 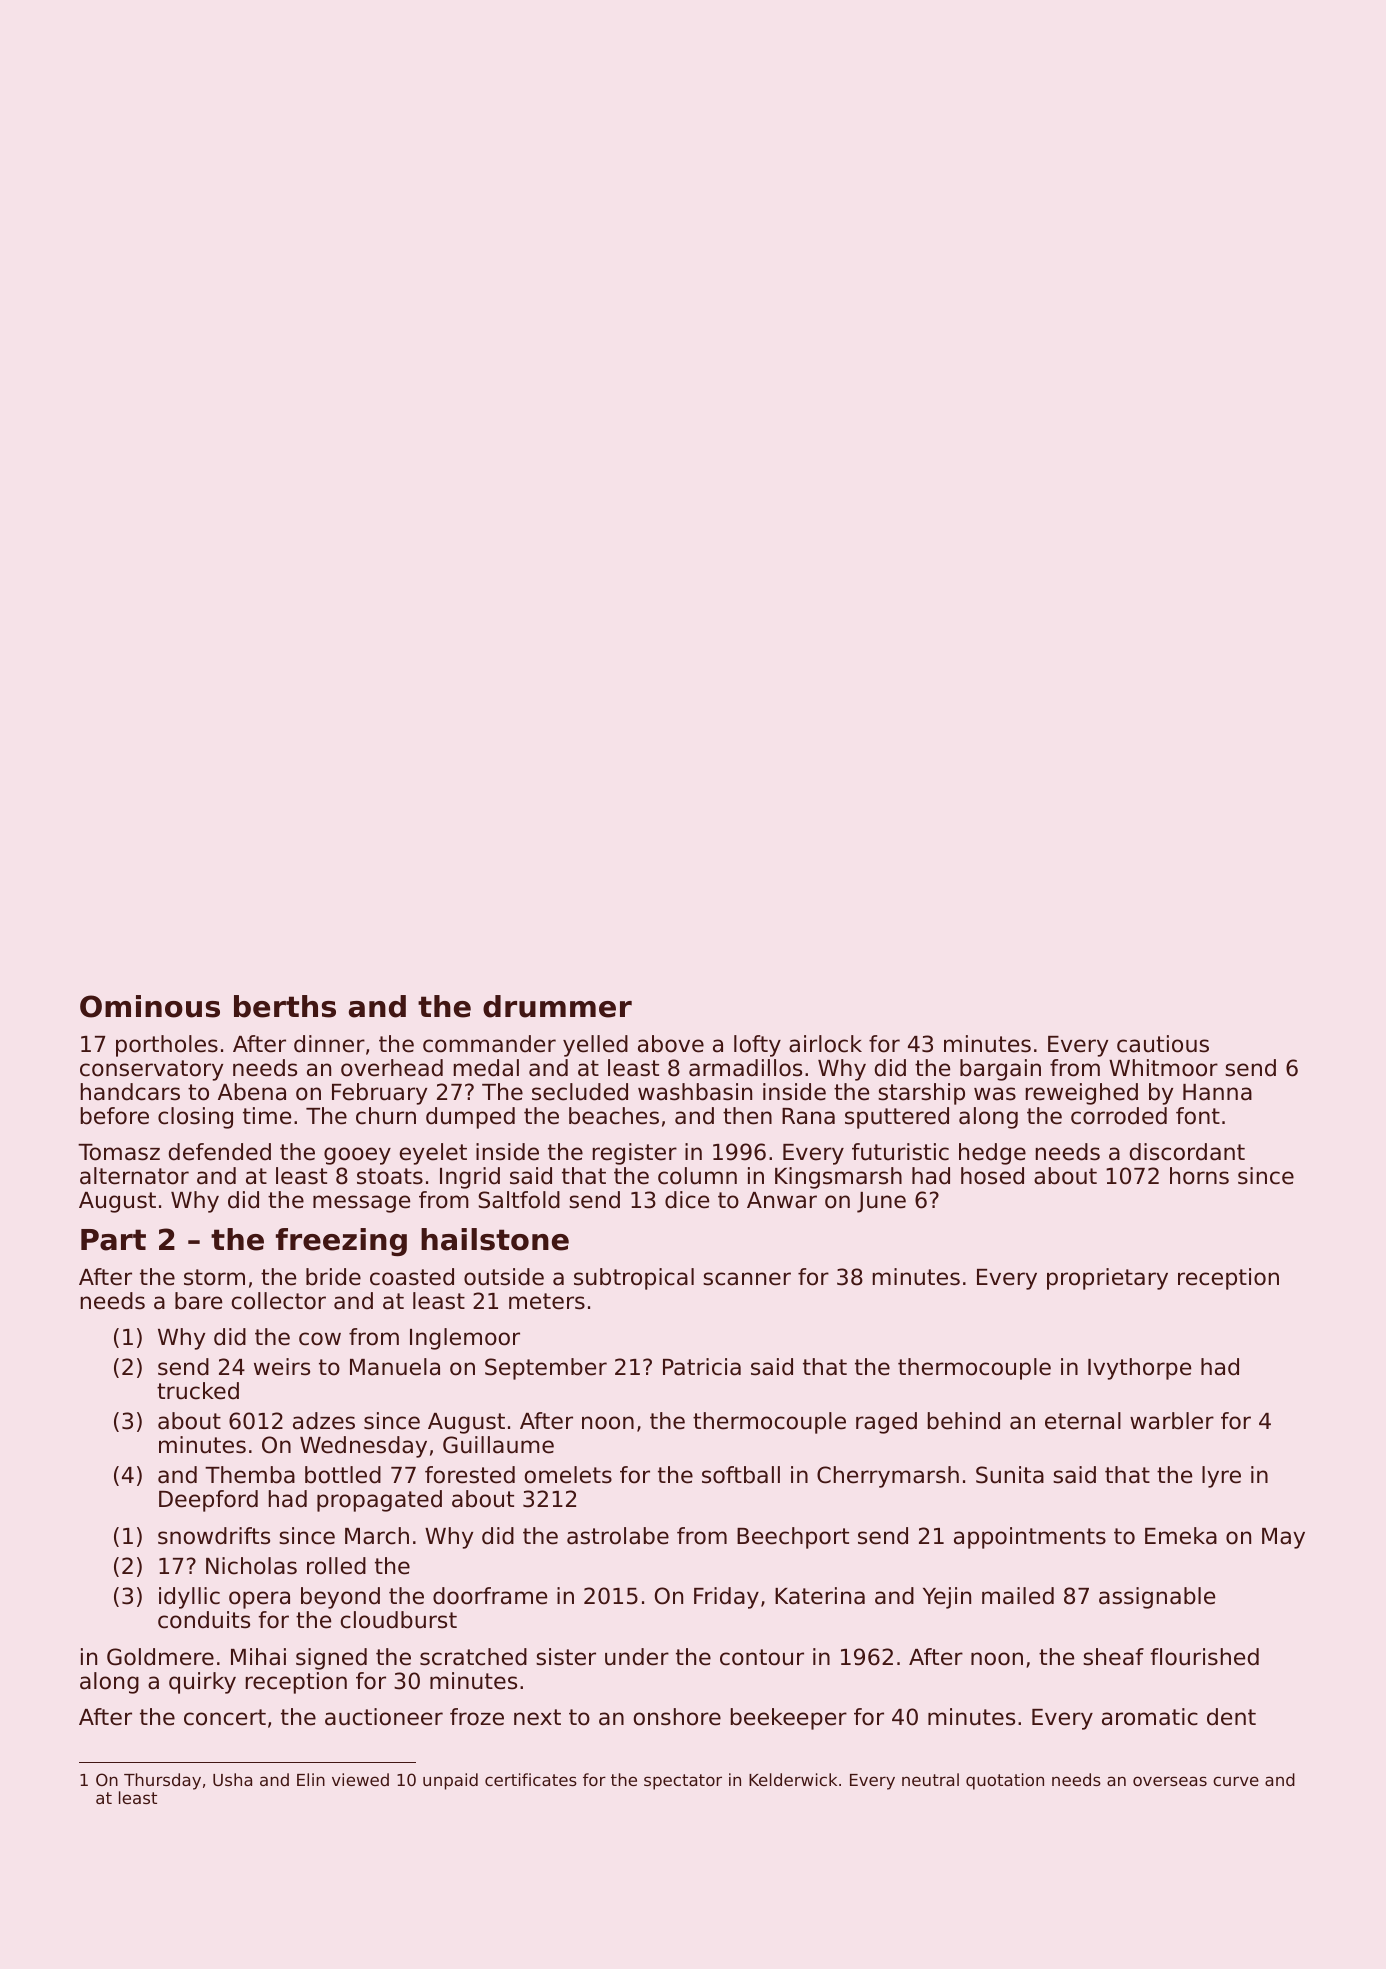 I want to click on bargain, so click(x=1000, y=1070).
